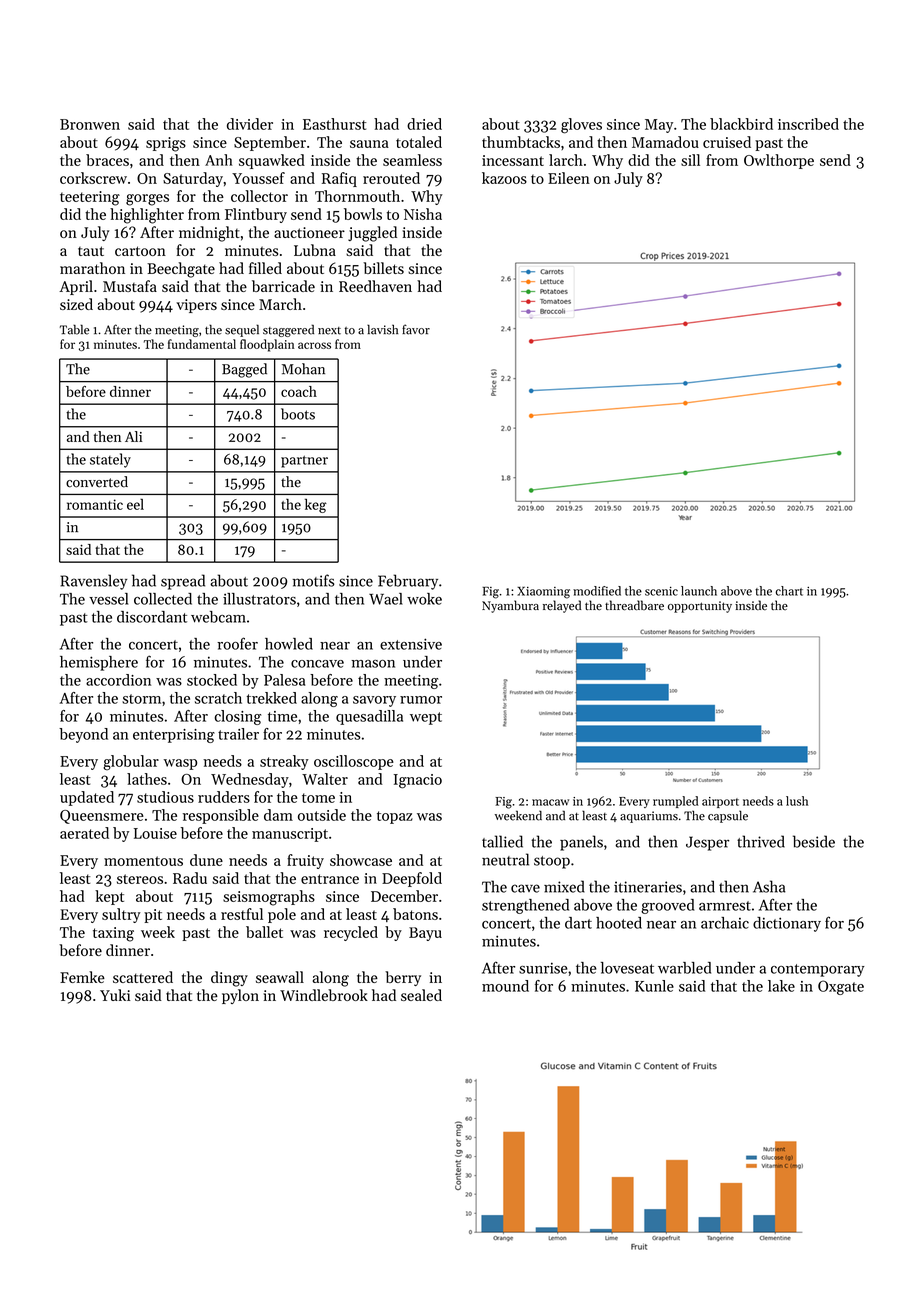 This screenshot has width=924, height=1308. What do you see at coordinates (250, 124) in the screenshot?
I see `divider` at bounding box center [250, 124].
